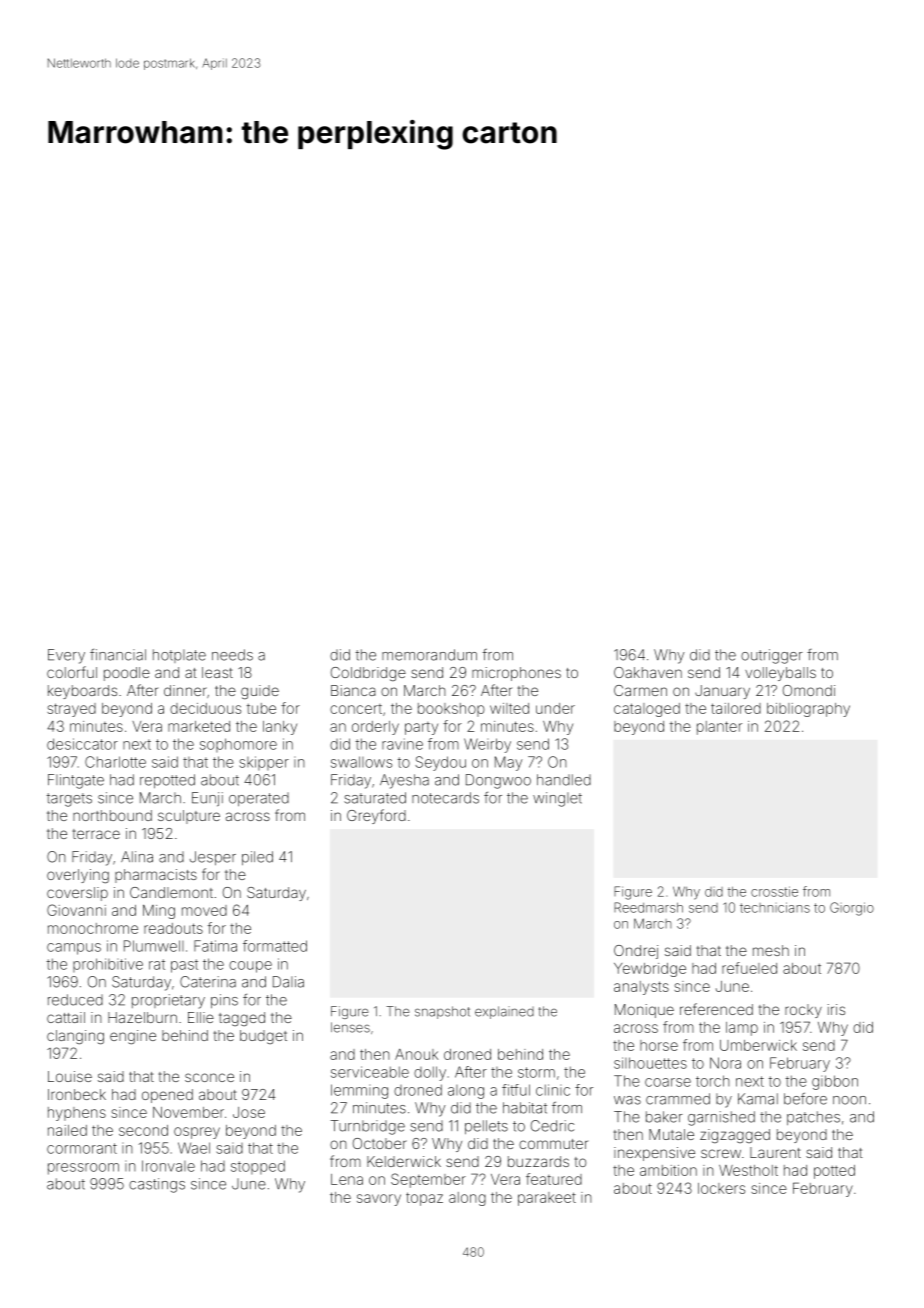  What do you see at coordinates (157, 1185) in the document?
I see `castings` at bounding box center [157, 1185].
